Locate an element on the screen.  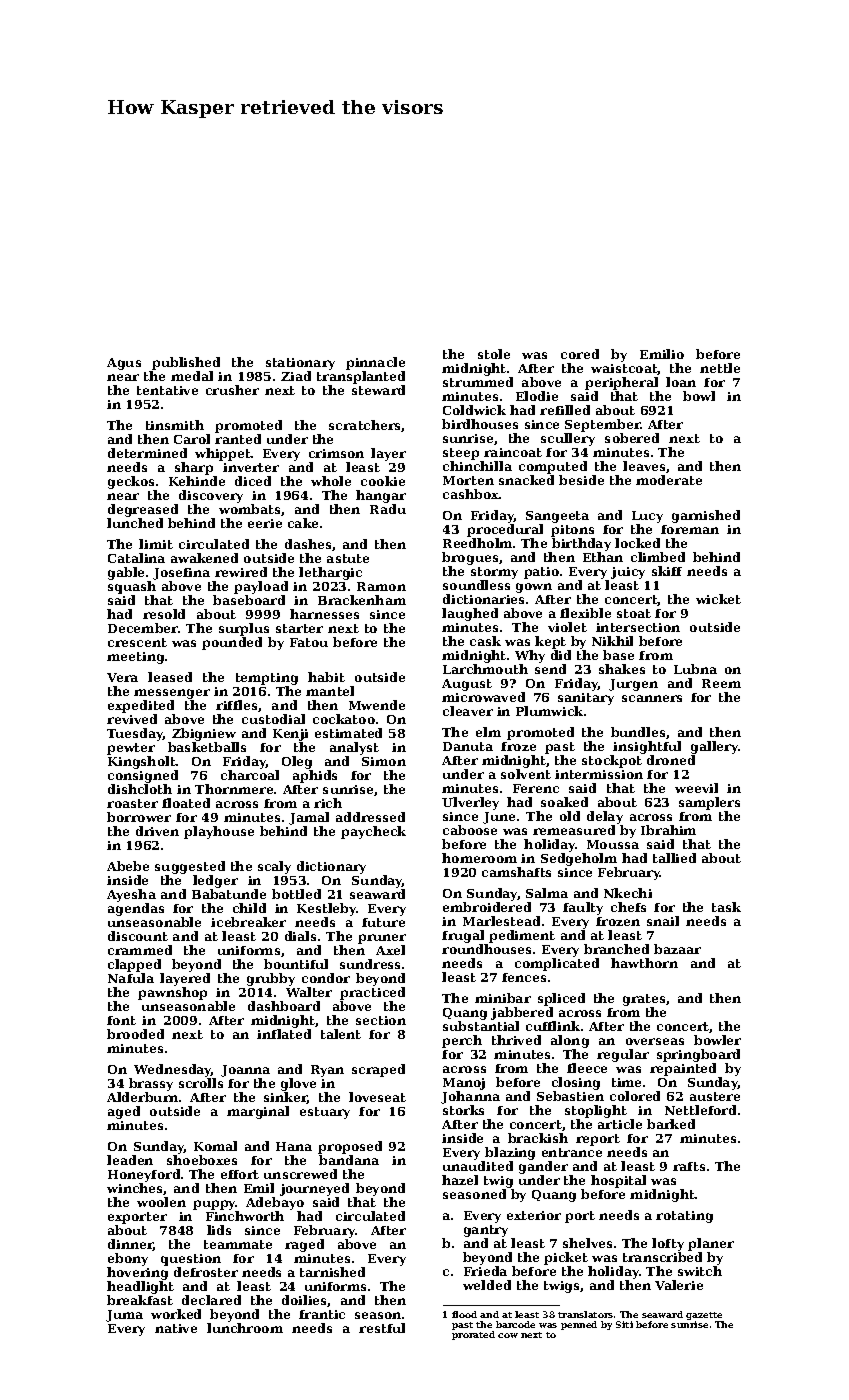
Agus is located at coordinates (124, 364).
